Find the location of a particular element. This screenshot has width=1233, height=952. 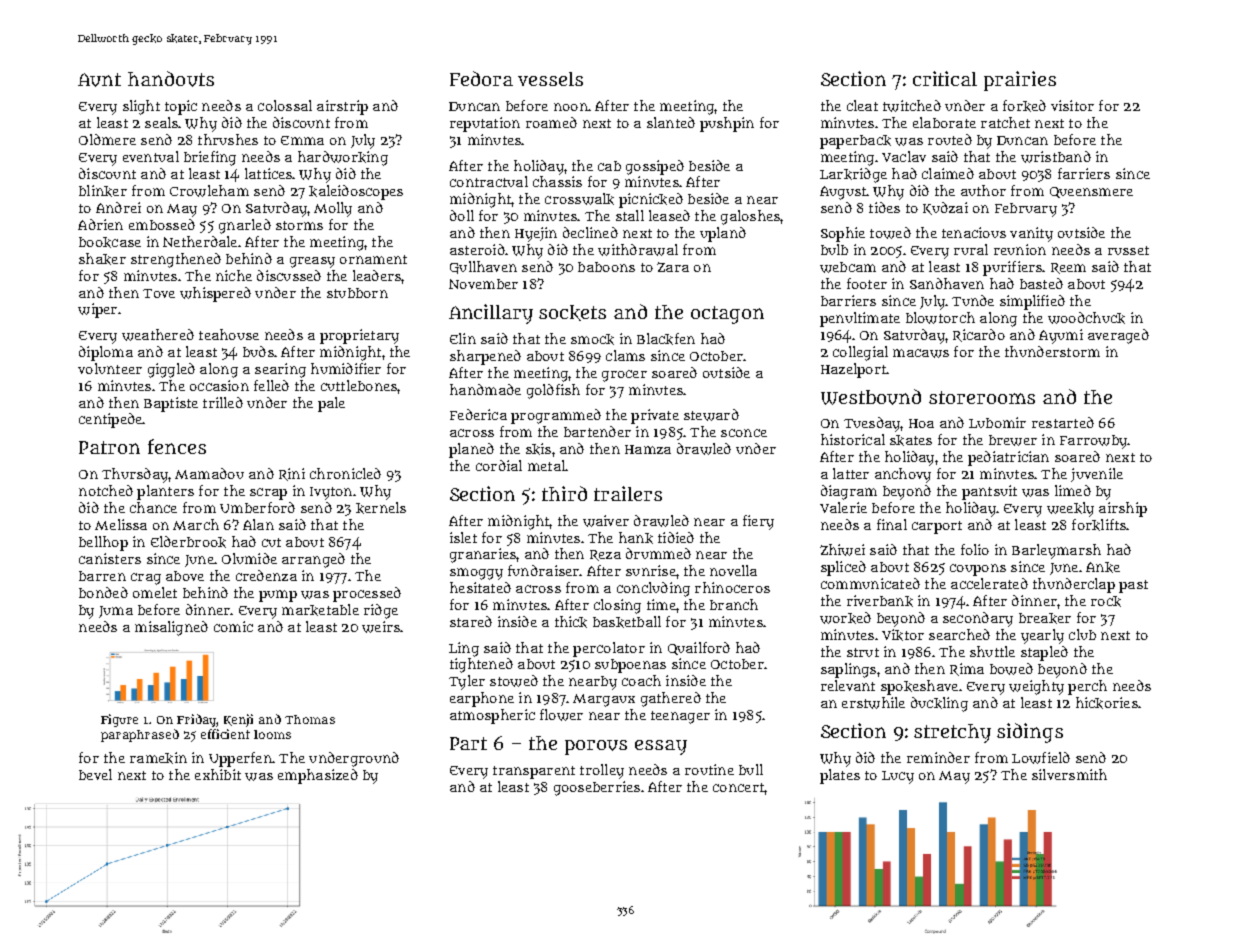

granaries is located at coordinates (483, 555).
